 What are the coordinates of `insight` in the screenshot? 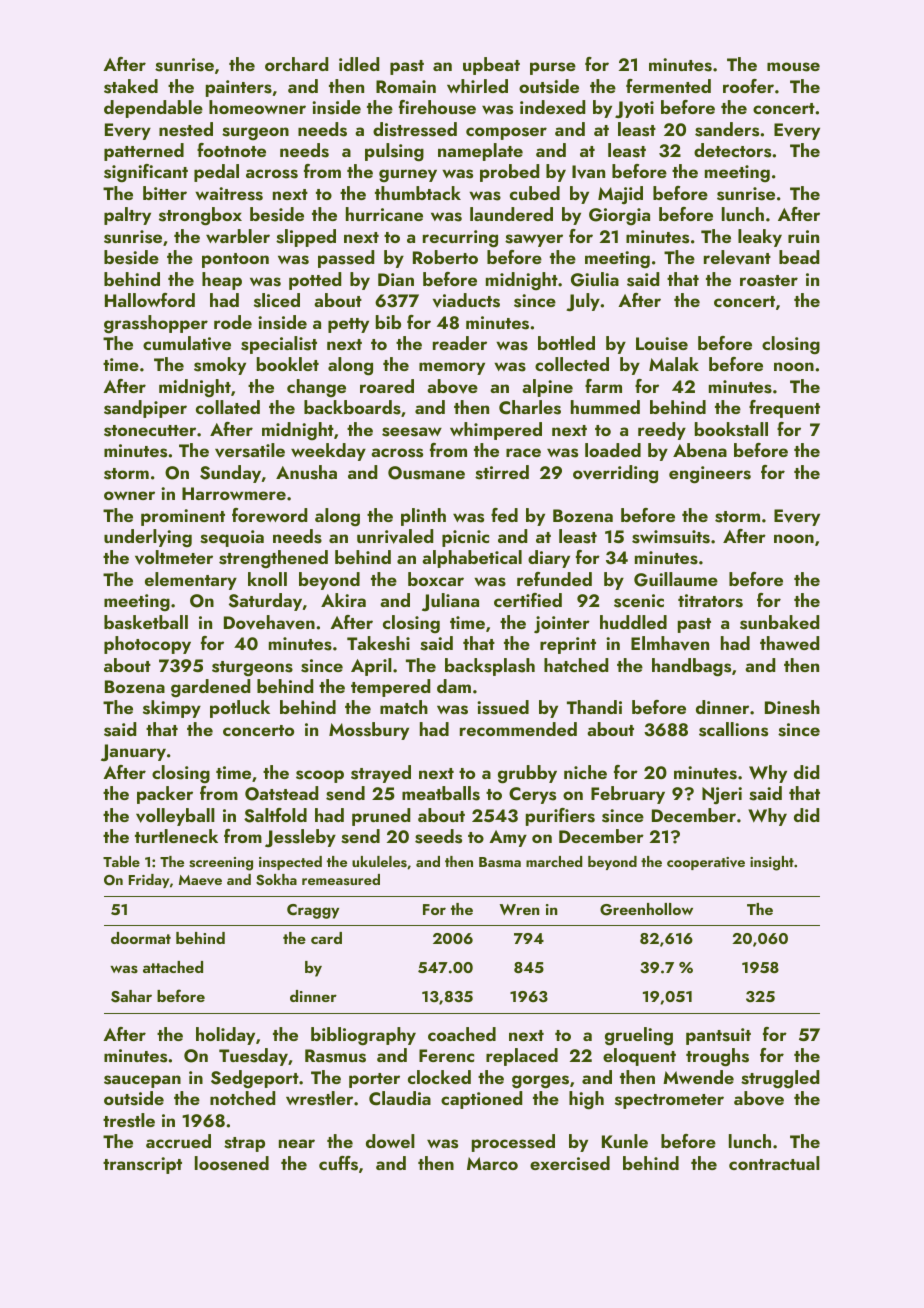 It's located at (772, 863).
